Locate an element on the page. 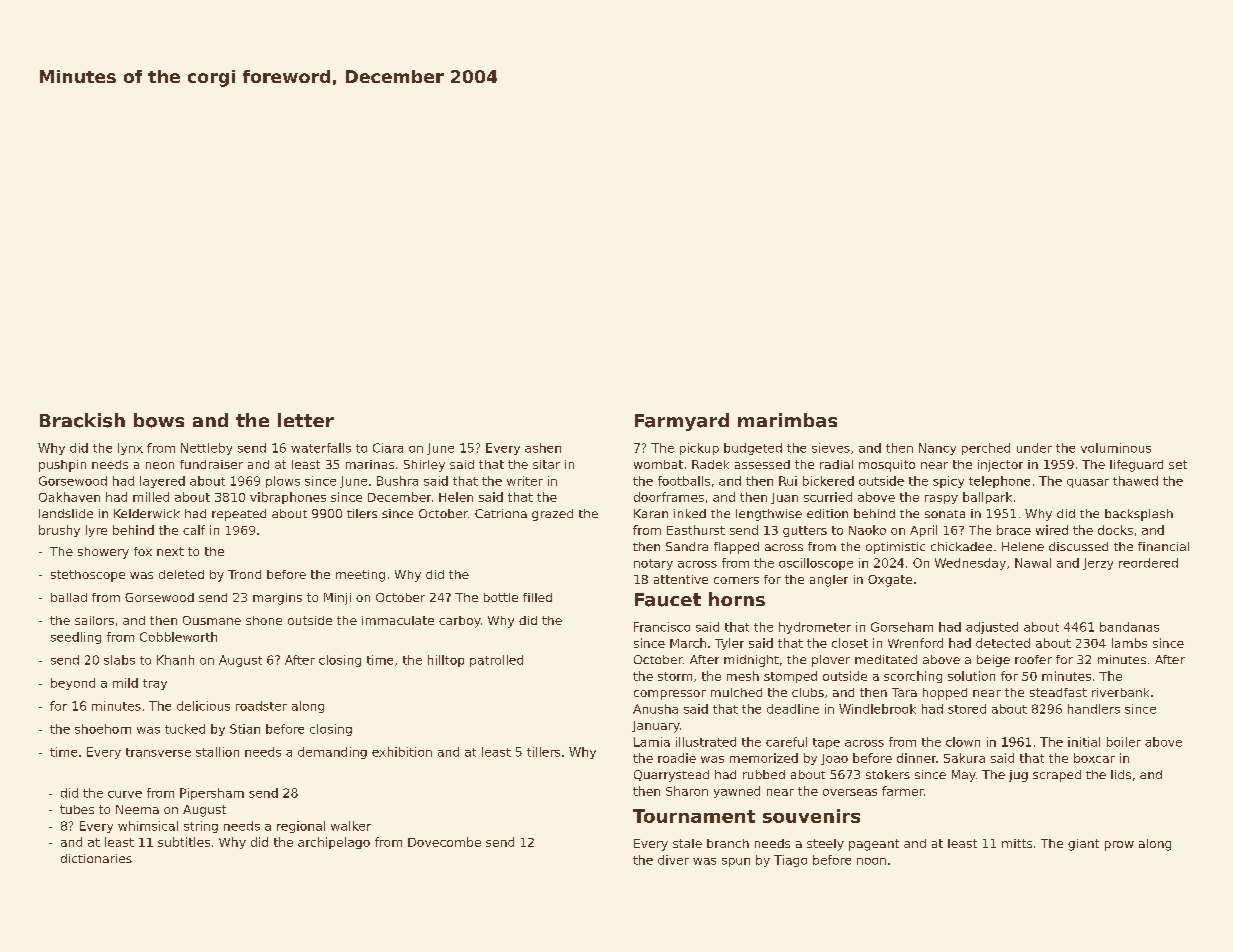 This image has height=952, width=1233. fundraiser is located at coordinates (211, 464).
